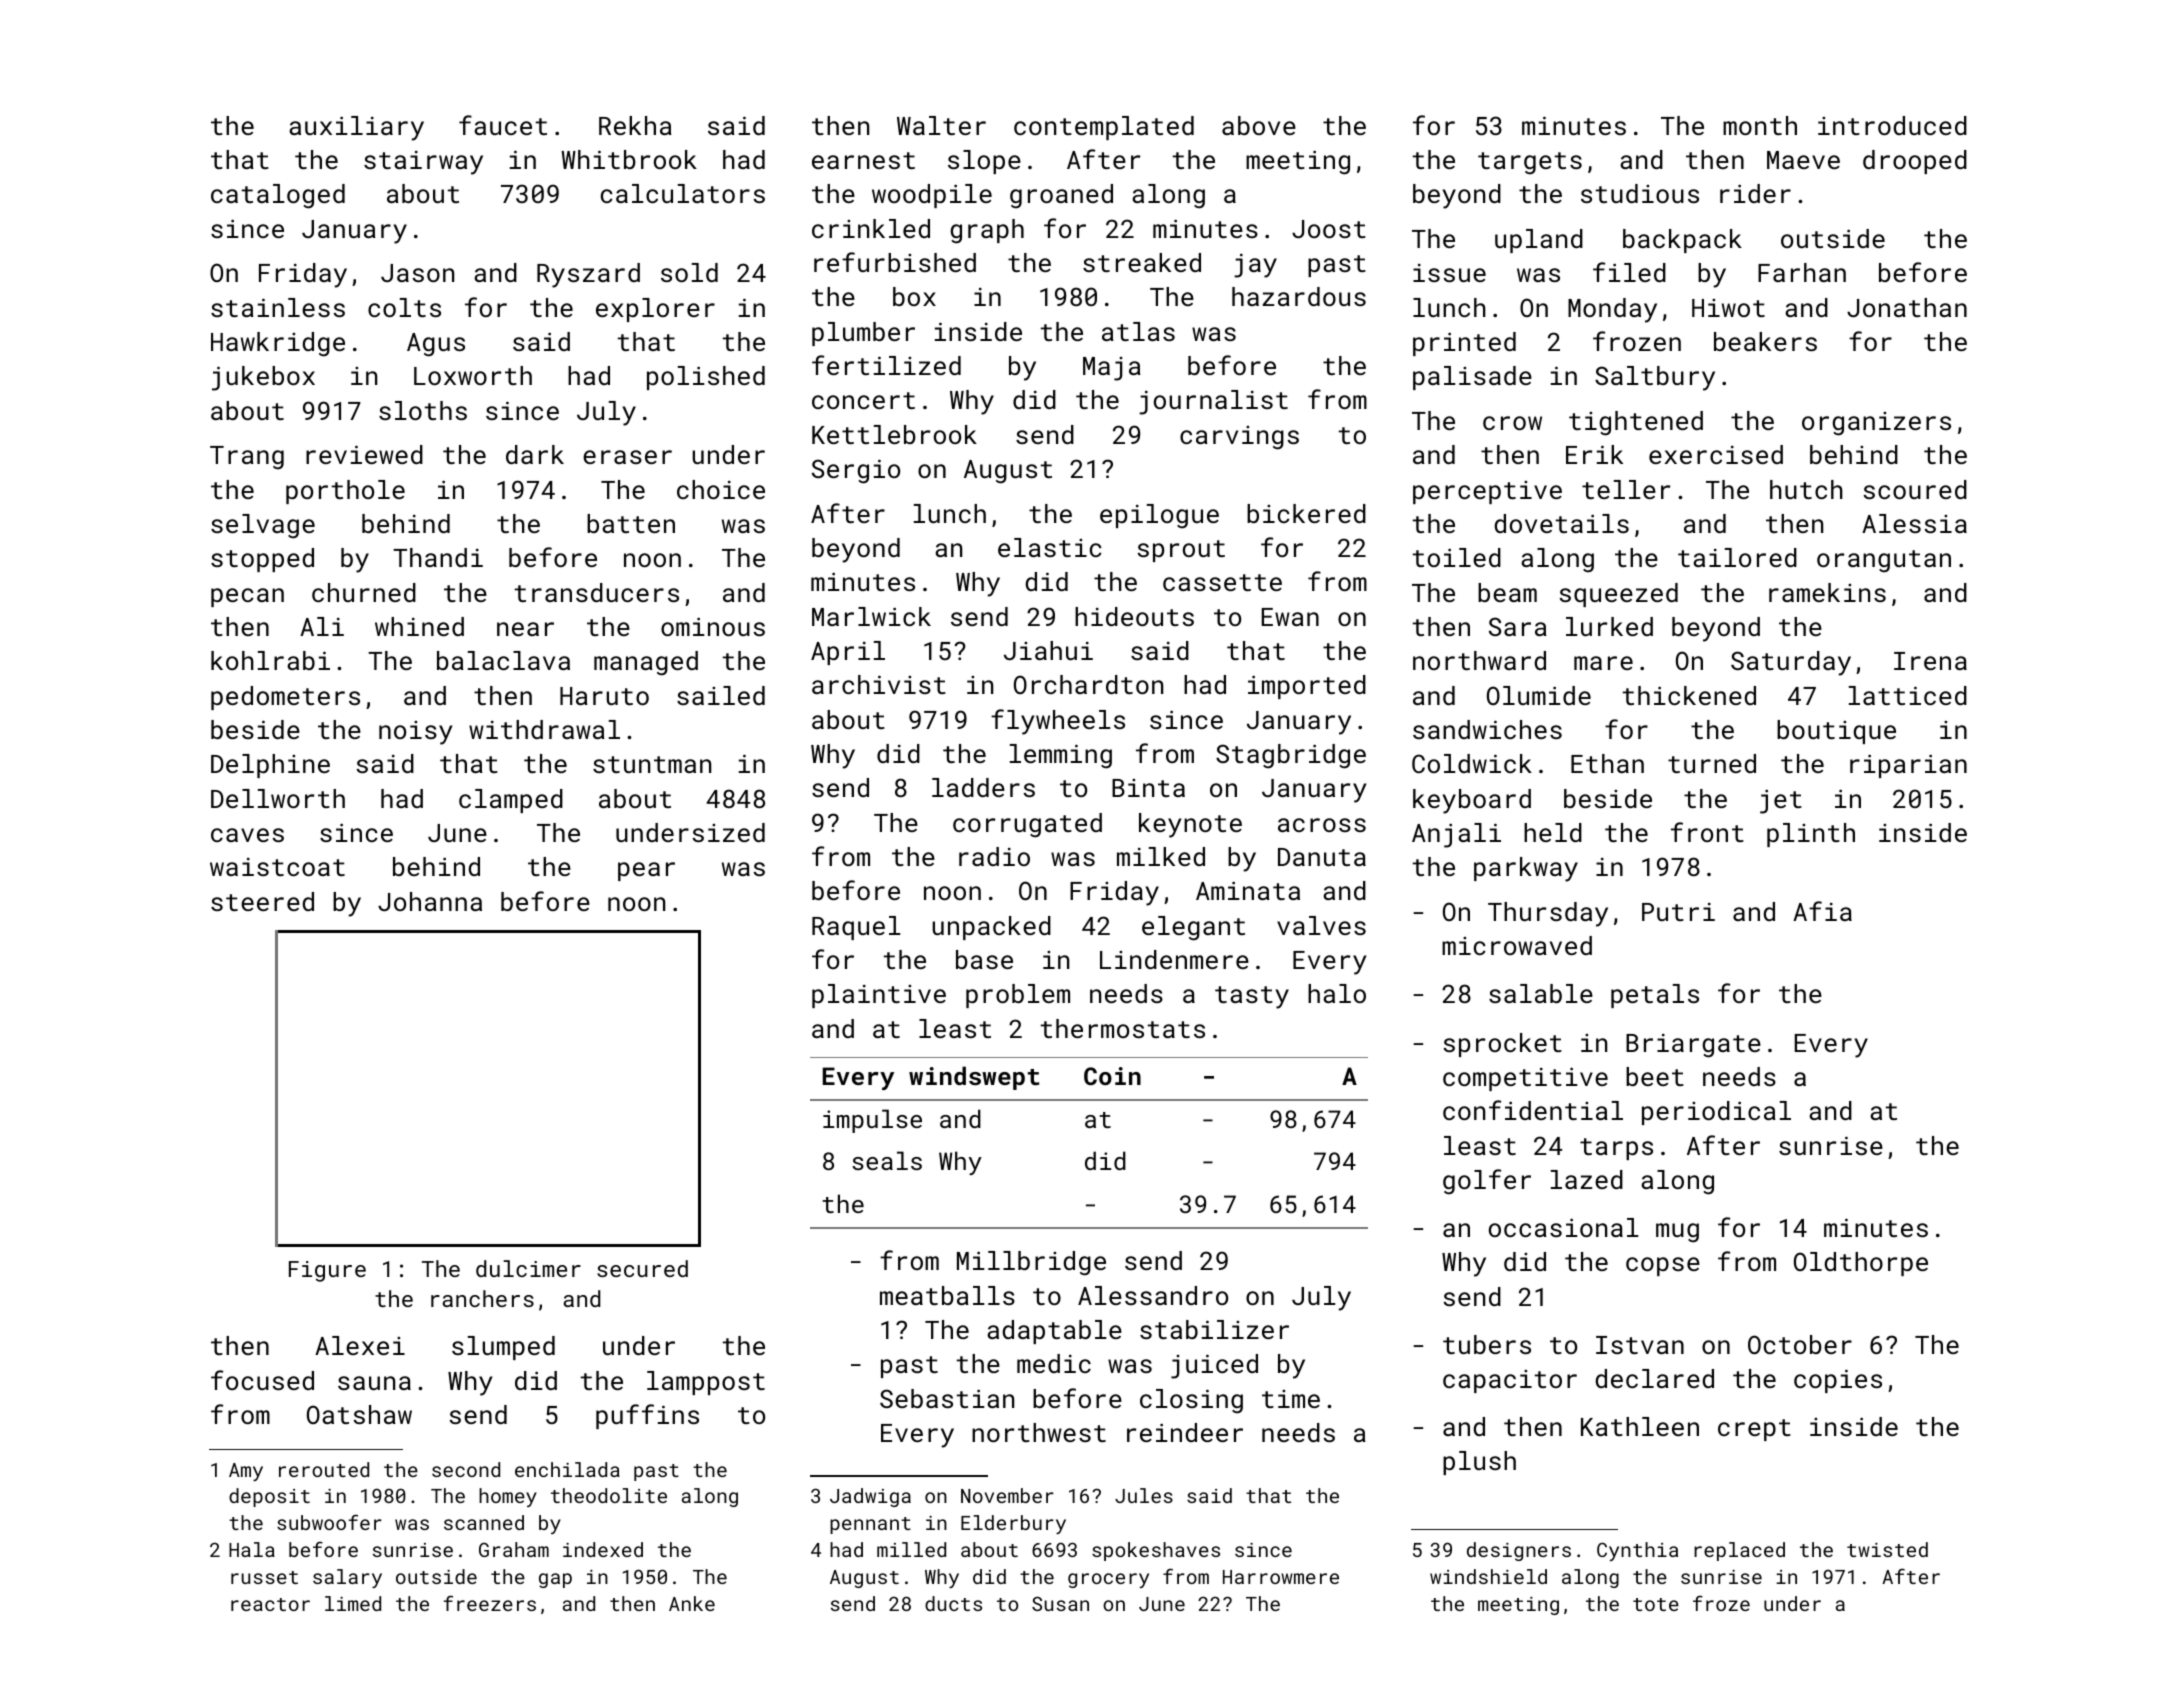 The width and height of the screenshot is (2178, 1683). Describe the element at coordinates (1908, 695) in the screenshot. I see `latticed` at that location.
